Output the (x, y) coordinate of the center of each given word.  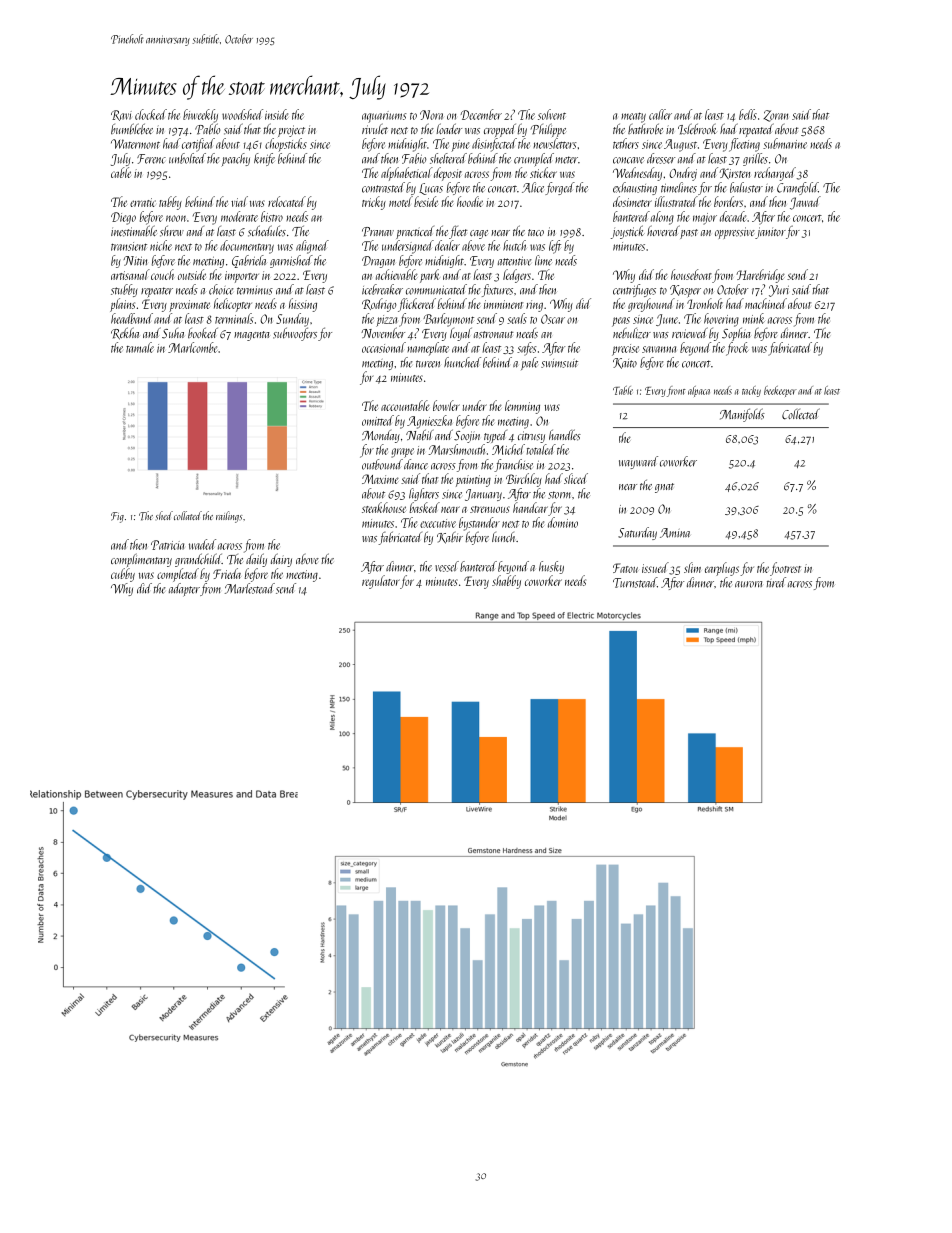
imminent (503, 304)
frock (737, 349)
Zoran (775, 116)
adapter (184, 590)
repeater (157, 292)
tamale (140, 347)
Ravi (121, 115)
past (689, 234)
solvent (552, 114)
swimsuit (559, 363)
